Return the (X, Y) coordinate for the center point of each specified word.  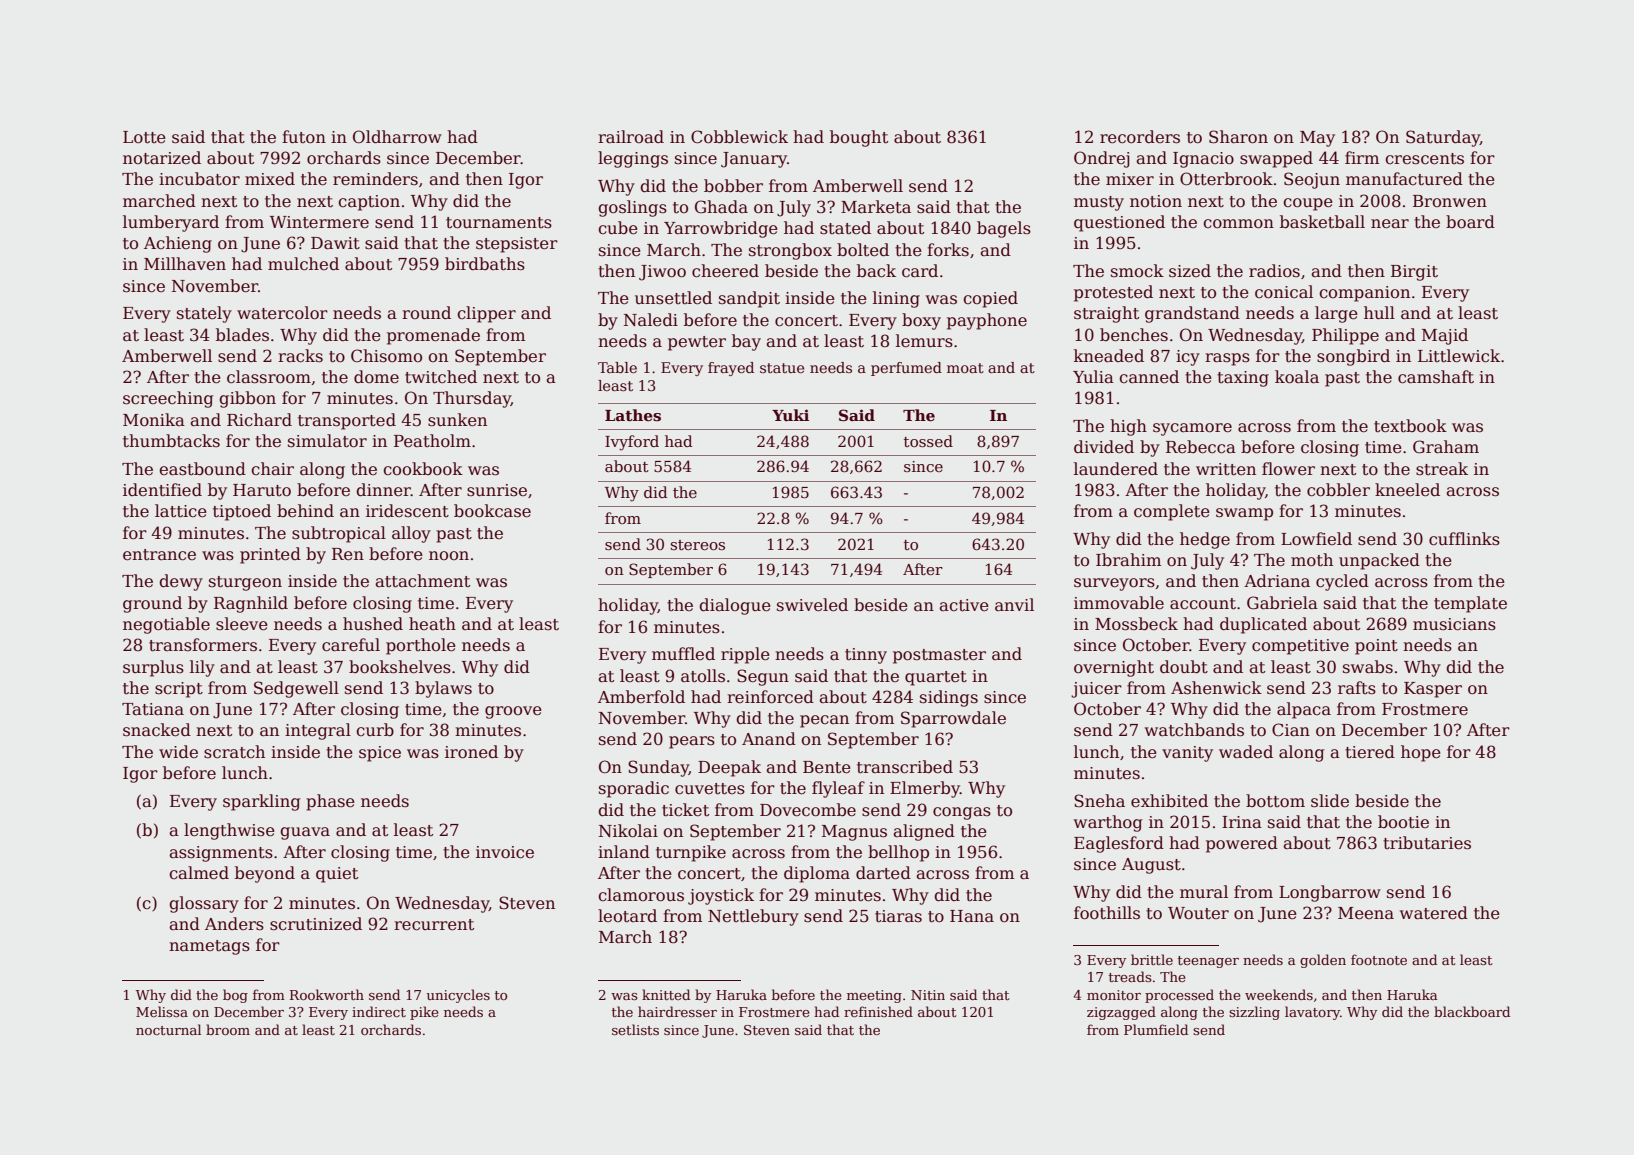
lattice (181, 511)
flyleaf (838, 789)
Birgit (1414, 273)
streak (1442, 469)
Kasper (1433, 690)
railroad (631, 137)
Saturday (1443, 138)
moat (965, 368)
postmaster (939, 656)
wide (178, 751)
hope (1421, 753)
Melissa (162, 1011)
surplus (153, 668)
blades (242, 335)
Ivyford (632, 443)
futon (304, 137)
